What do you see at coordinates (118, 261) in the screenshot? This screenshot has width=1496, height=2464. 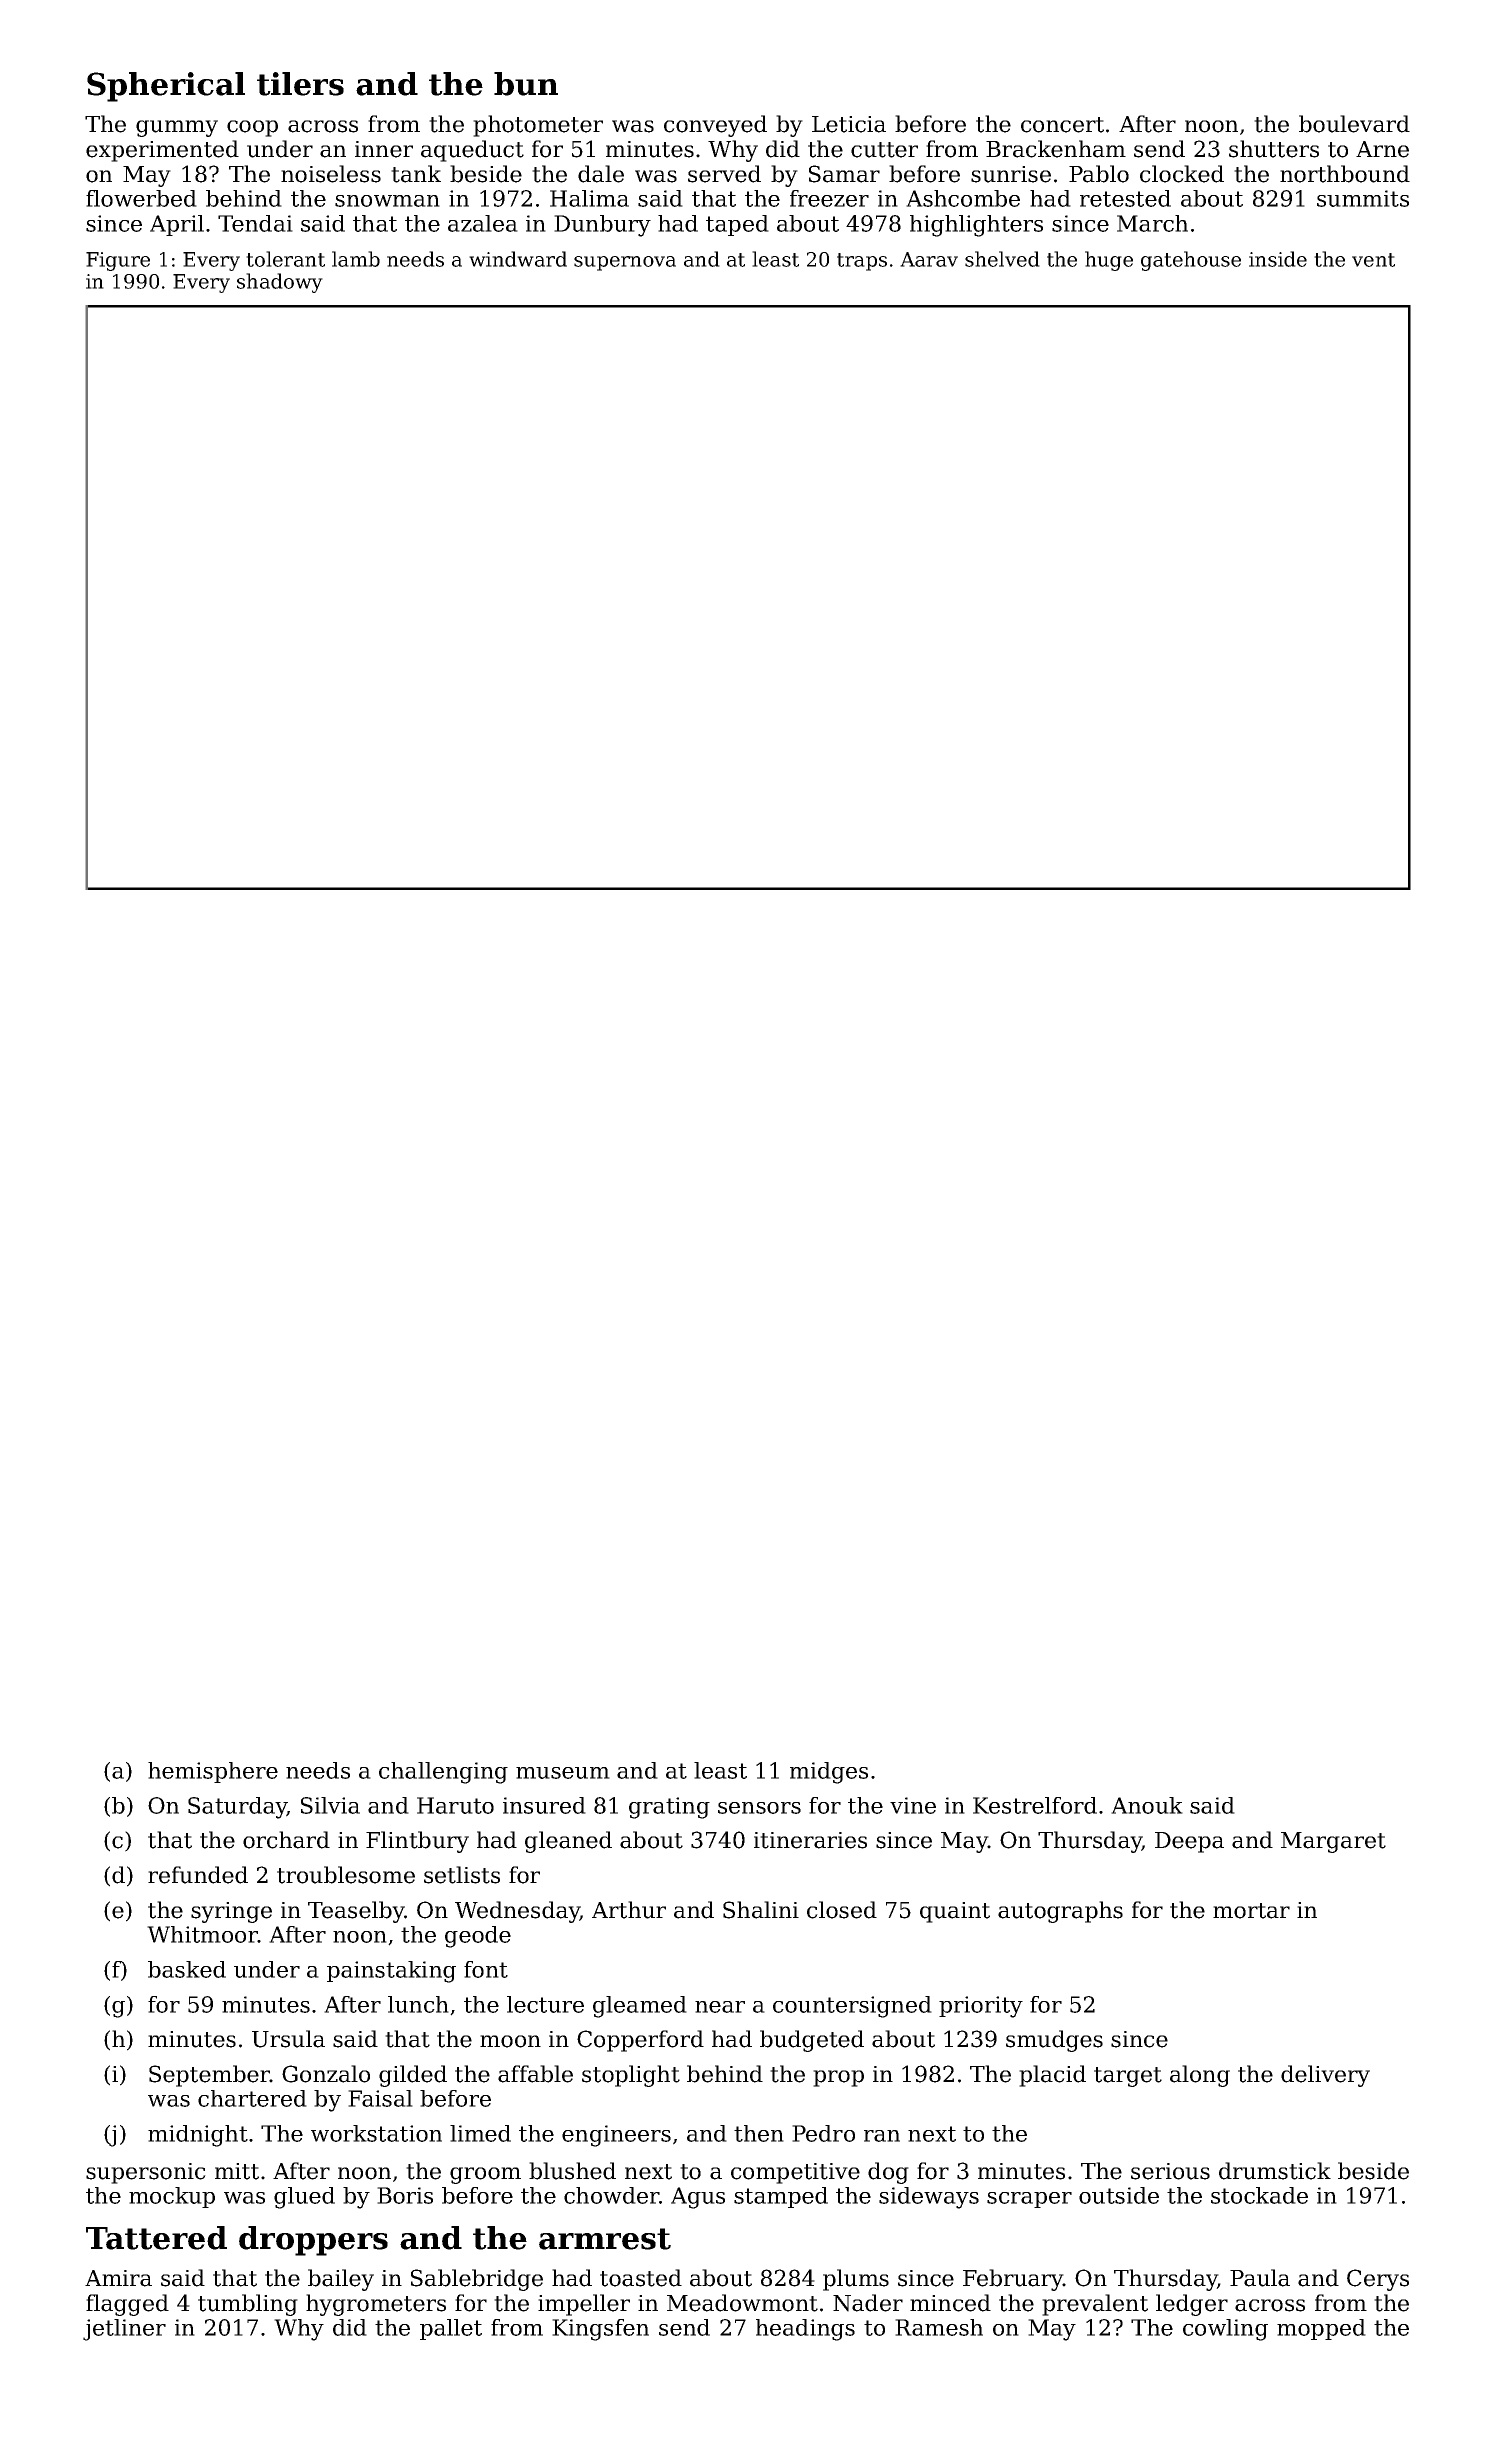 I see `Figure` at bounding box center [118, 261].
